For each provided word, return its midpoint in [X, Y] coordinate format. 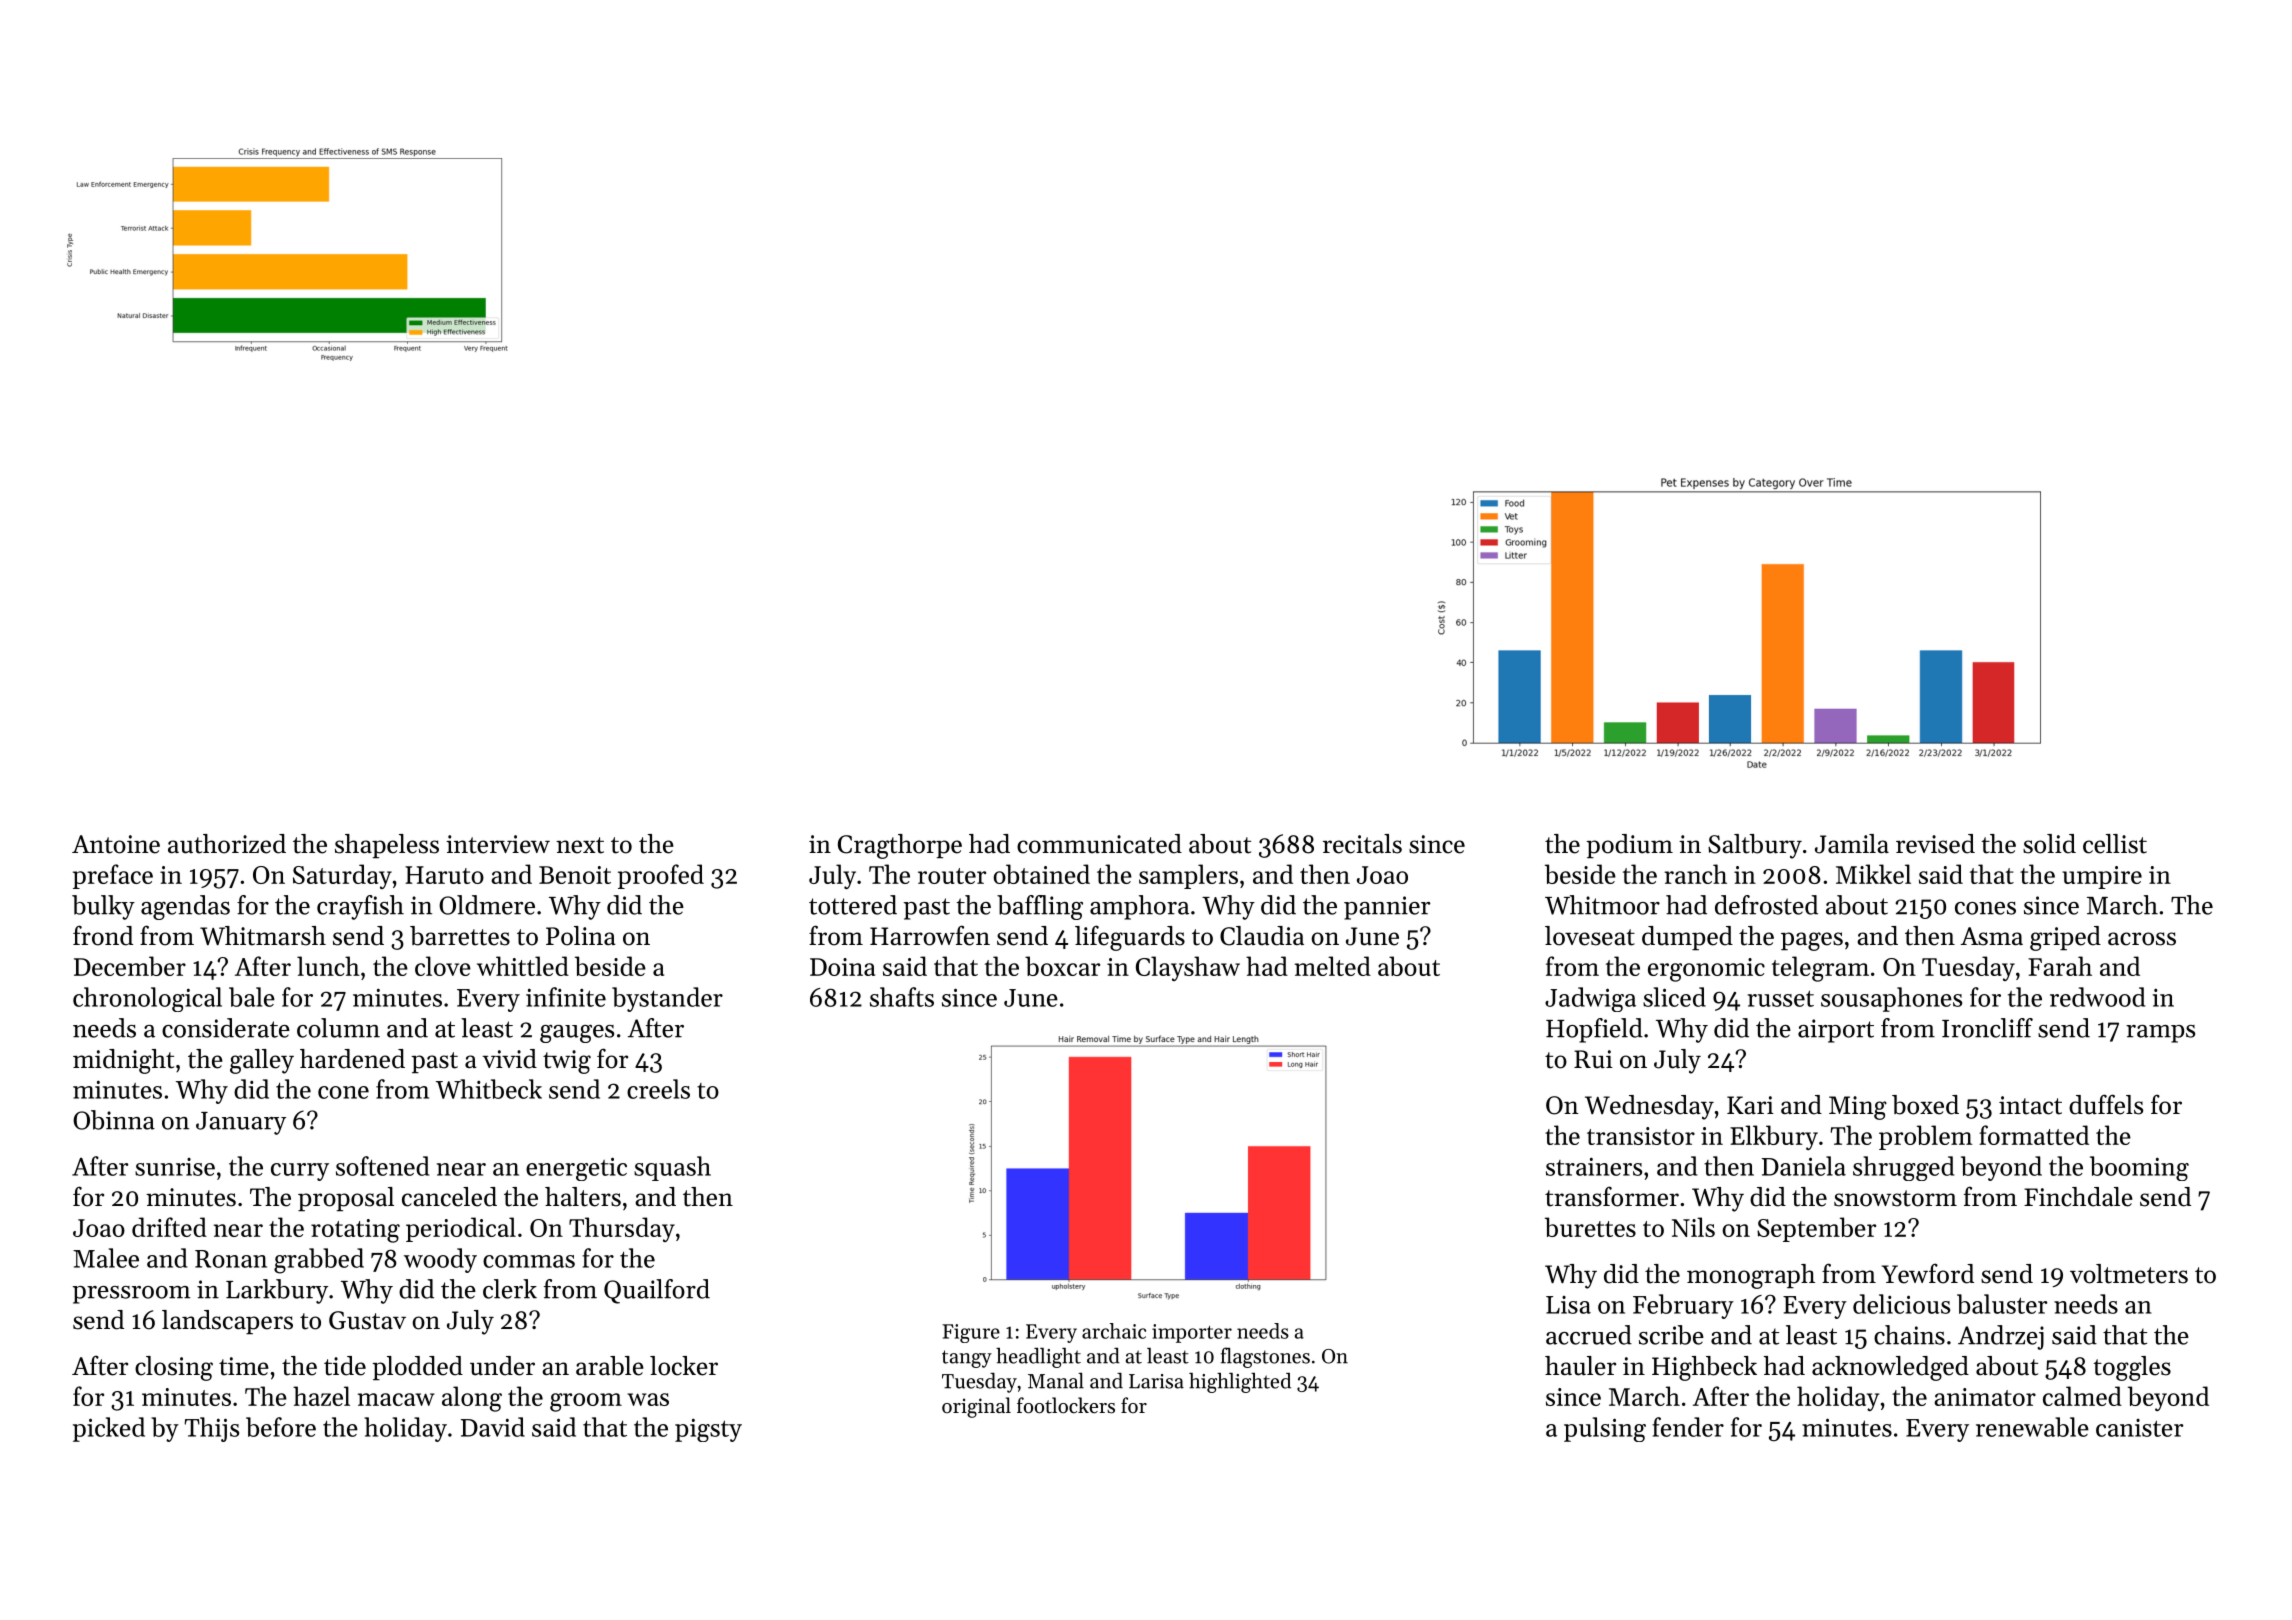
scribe [1671, 1335]
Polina [581, 936]
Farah [2060, 966]
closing [174, 1368]
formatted [2034, 1135]
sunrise [175, 1167]
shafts [902, 997]
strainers [1594, 1166]
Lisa [1568, 1305]
